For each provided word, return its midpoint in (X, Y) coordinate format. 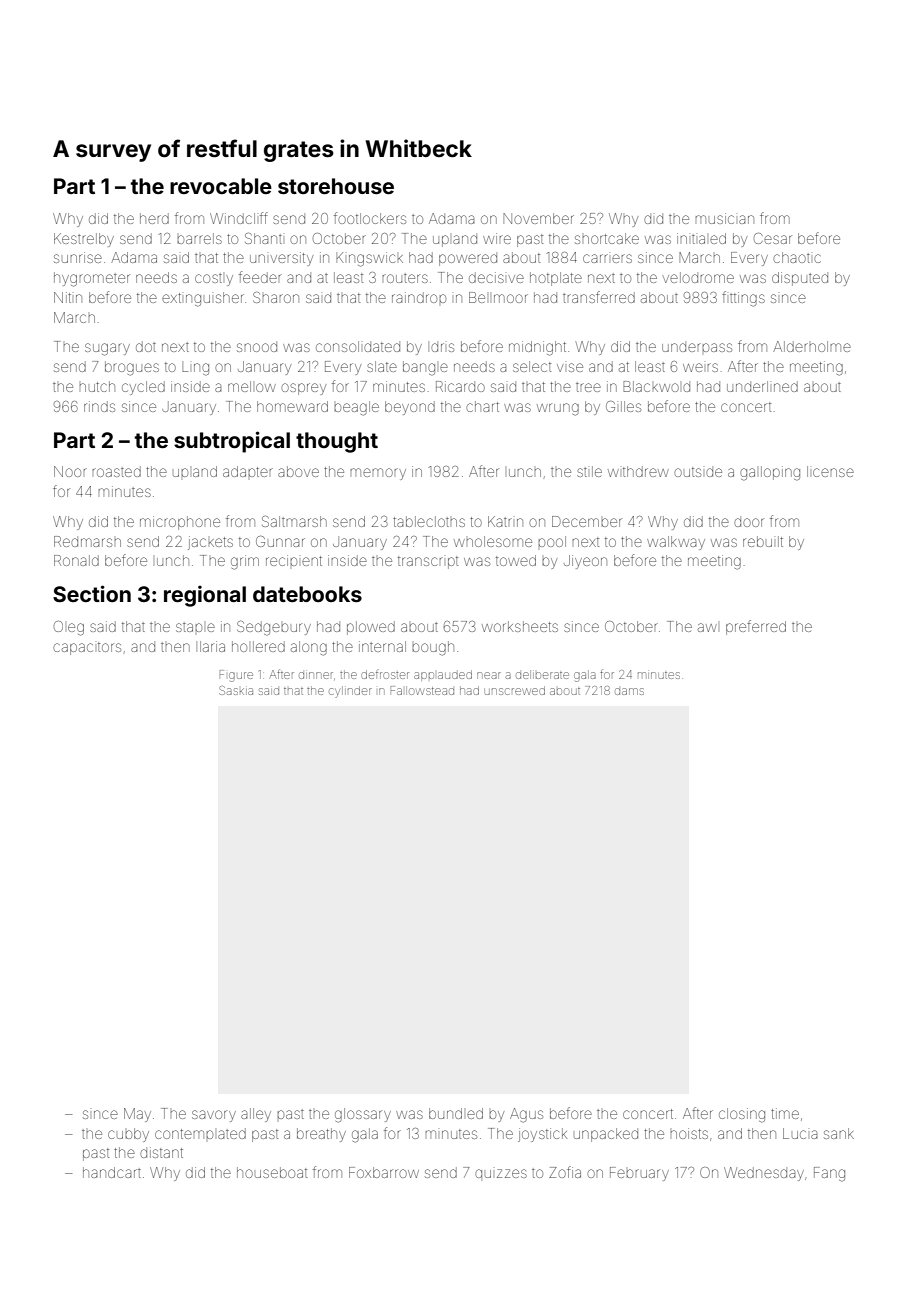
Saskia (236, 690)
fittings (743, 299)
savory (214, 1116)
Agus (526, 1115)
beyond (410, 408)
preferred (756, 627)
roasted (116, 471)
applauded (443, 675)
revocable (221, 186)
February (639, 1174)
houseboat (272, 1172)
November (538, 218)
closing (742, 1115)
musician (724, 218)
